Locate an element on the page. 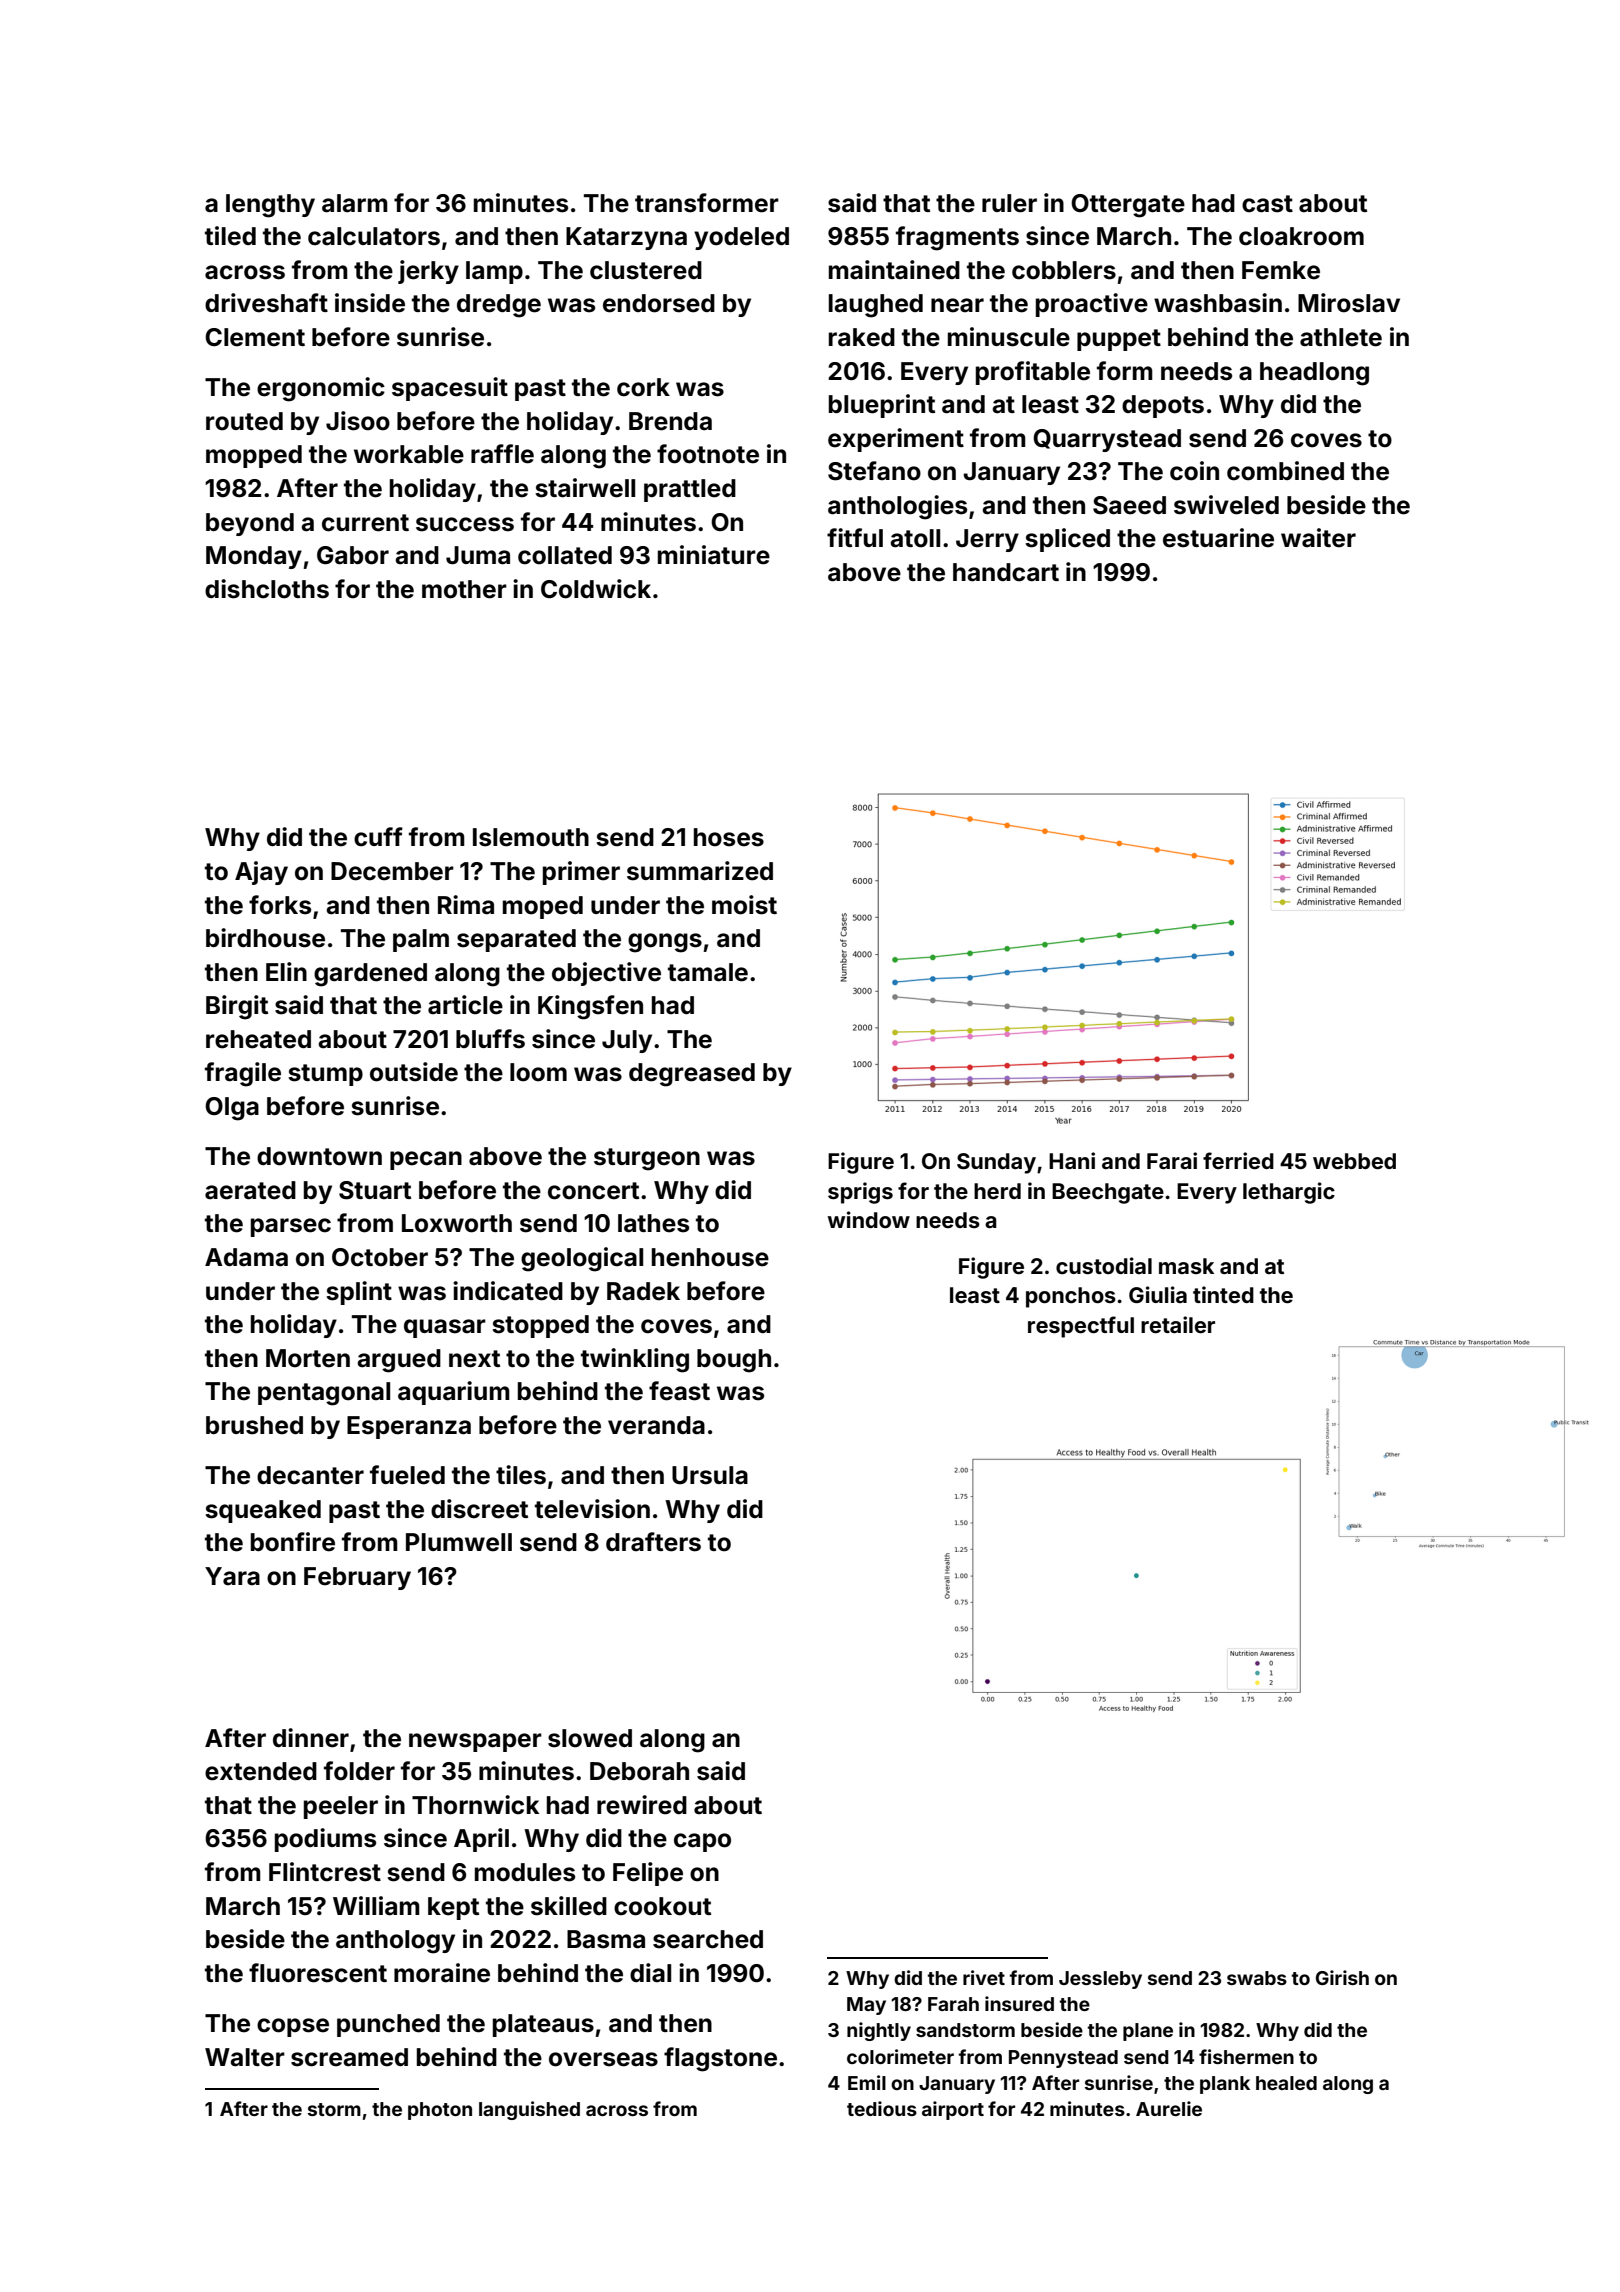 This image has width=1620, height=2292. Miroslav is located at coordinates (1349, 303).
